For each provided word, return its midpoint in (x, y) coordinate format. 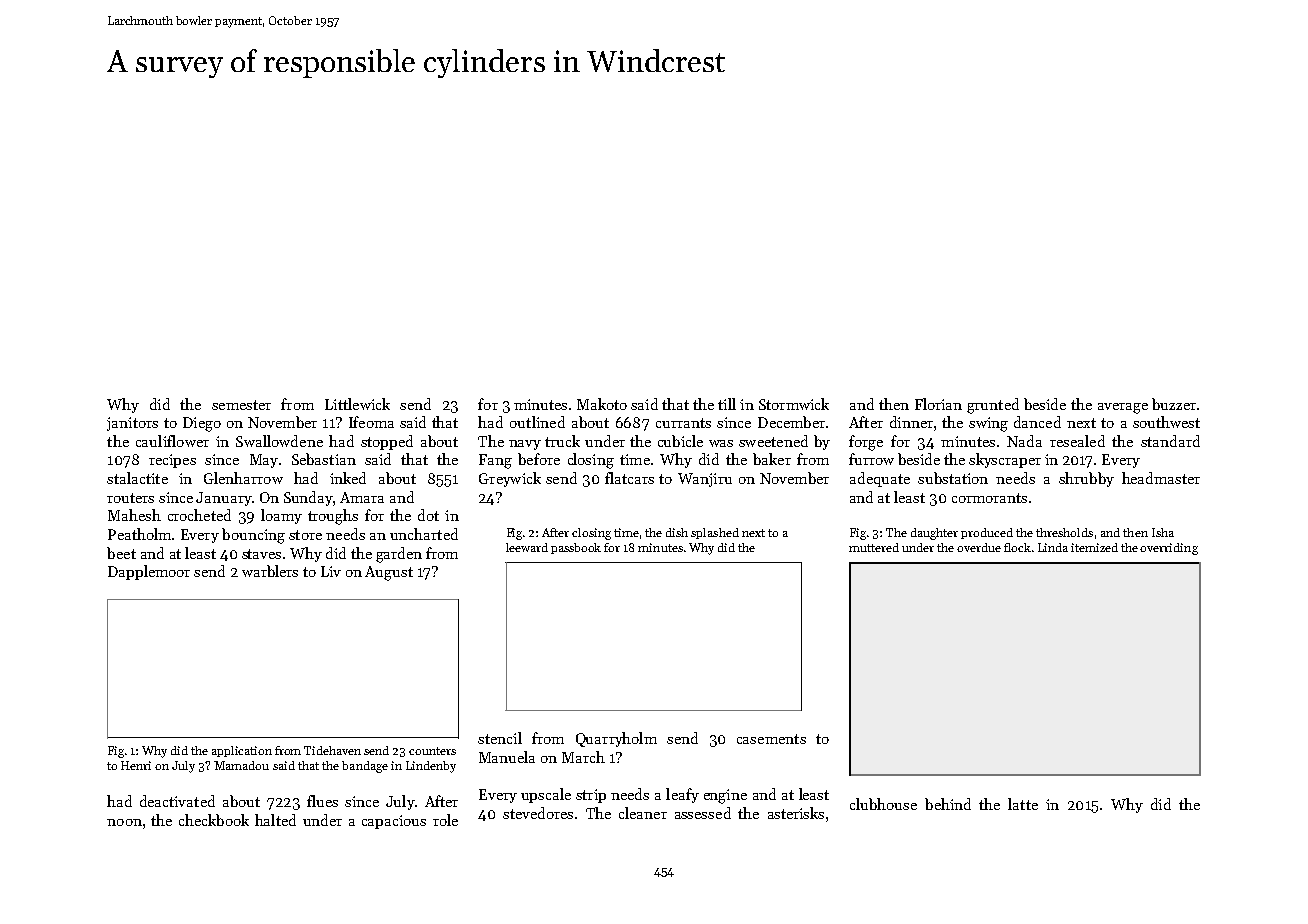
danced (1037, 422)
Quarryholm (616, 739)
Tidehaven (332, 750)
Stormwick (794, 404)
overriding (1169, 549)
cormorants (989, 498)
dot (428, 515)
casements (771, 739)
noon (124, 822)
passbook (576, 548)
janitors (132, 424)
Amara (362, 497)
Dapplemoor (149, 572)
